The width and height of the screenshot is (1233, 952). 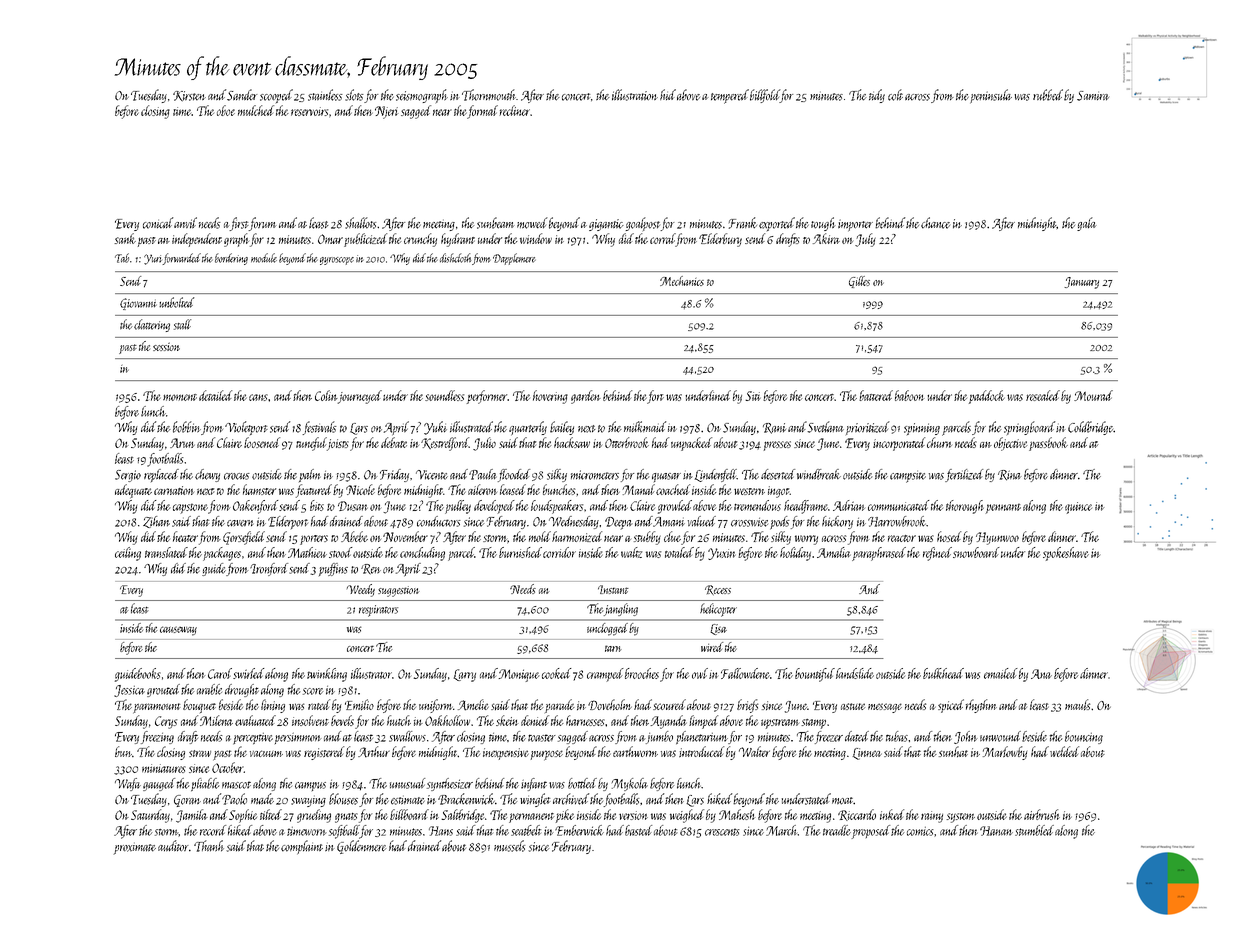 I want to click on Larry, so click(x=465, y=675).
